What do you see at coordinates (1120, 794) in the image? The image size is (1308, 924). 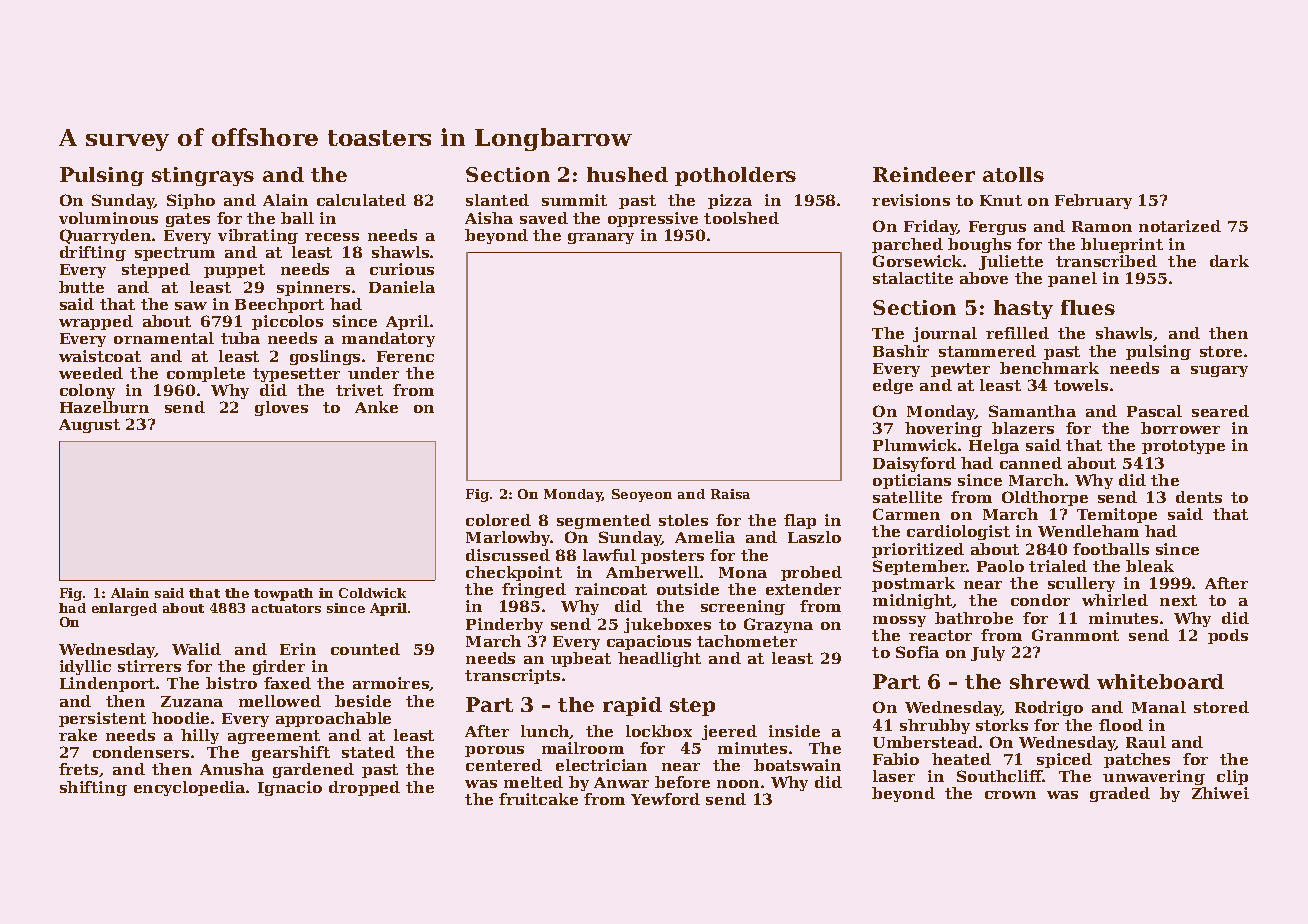 I see `graded` at bounding box center [1120, 794].
